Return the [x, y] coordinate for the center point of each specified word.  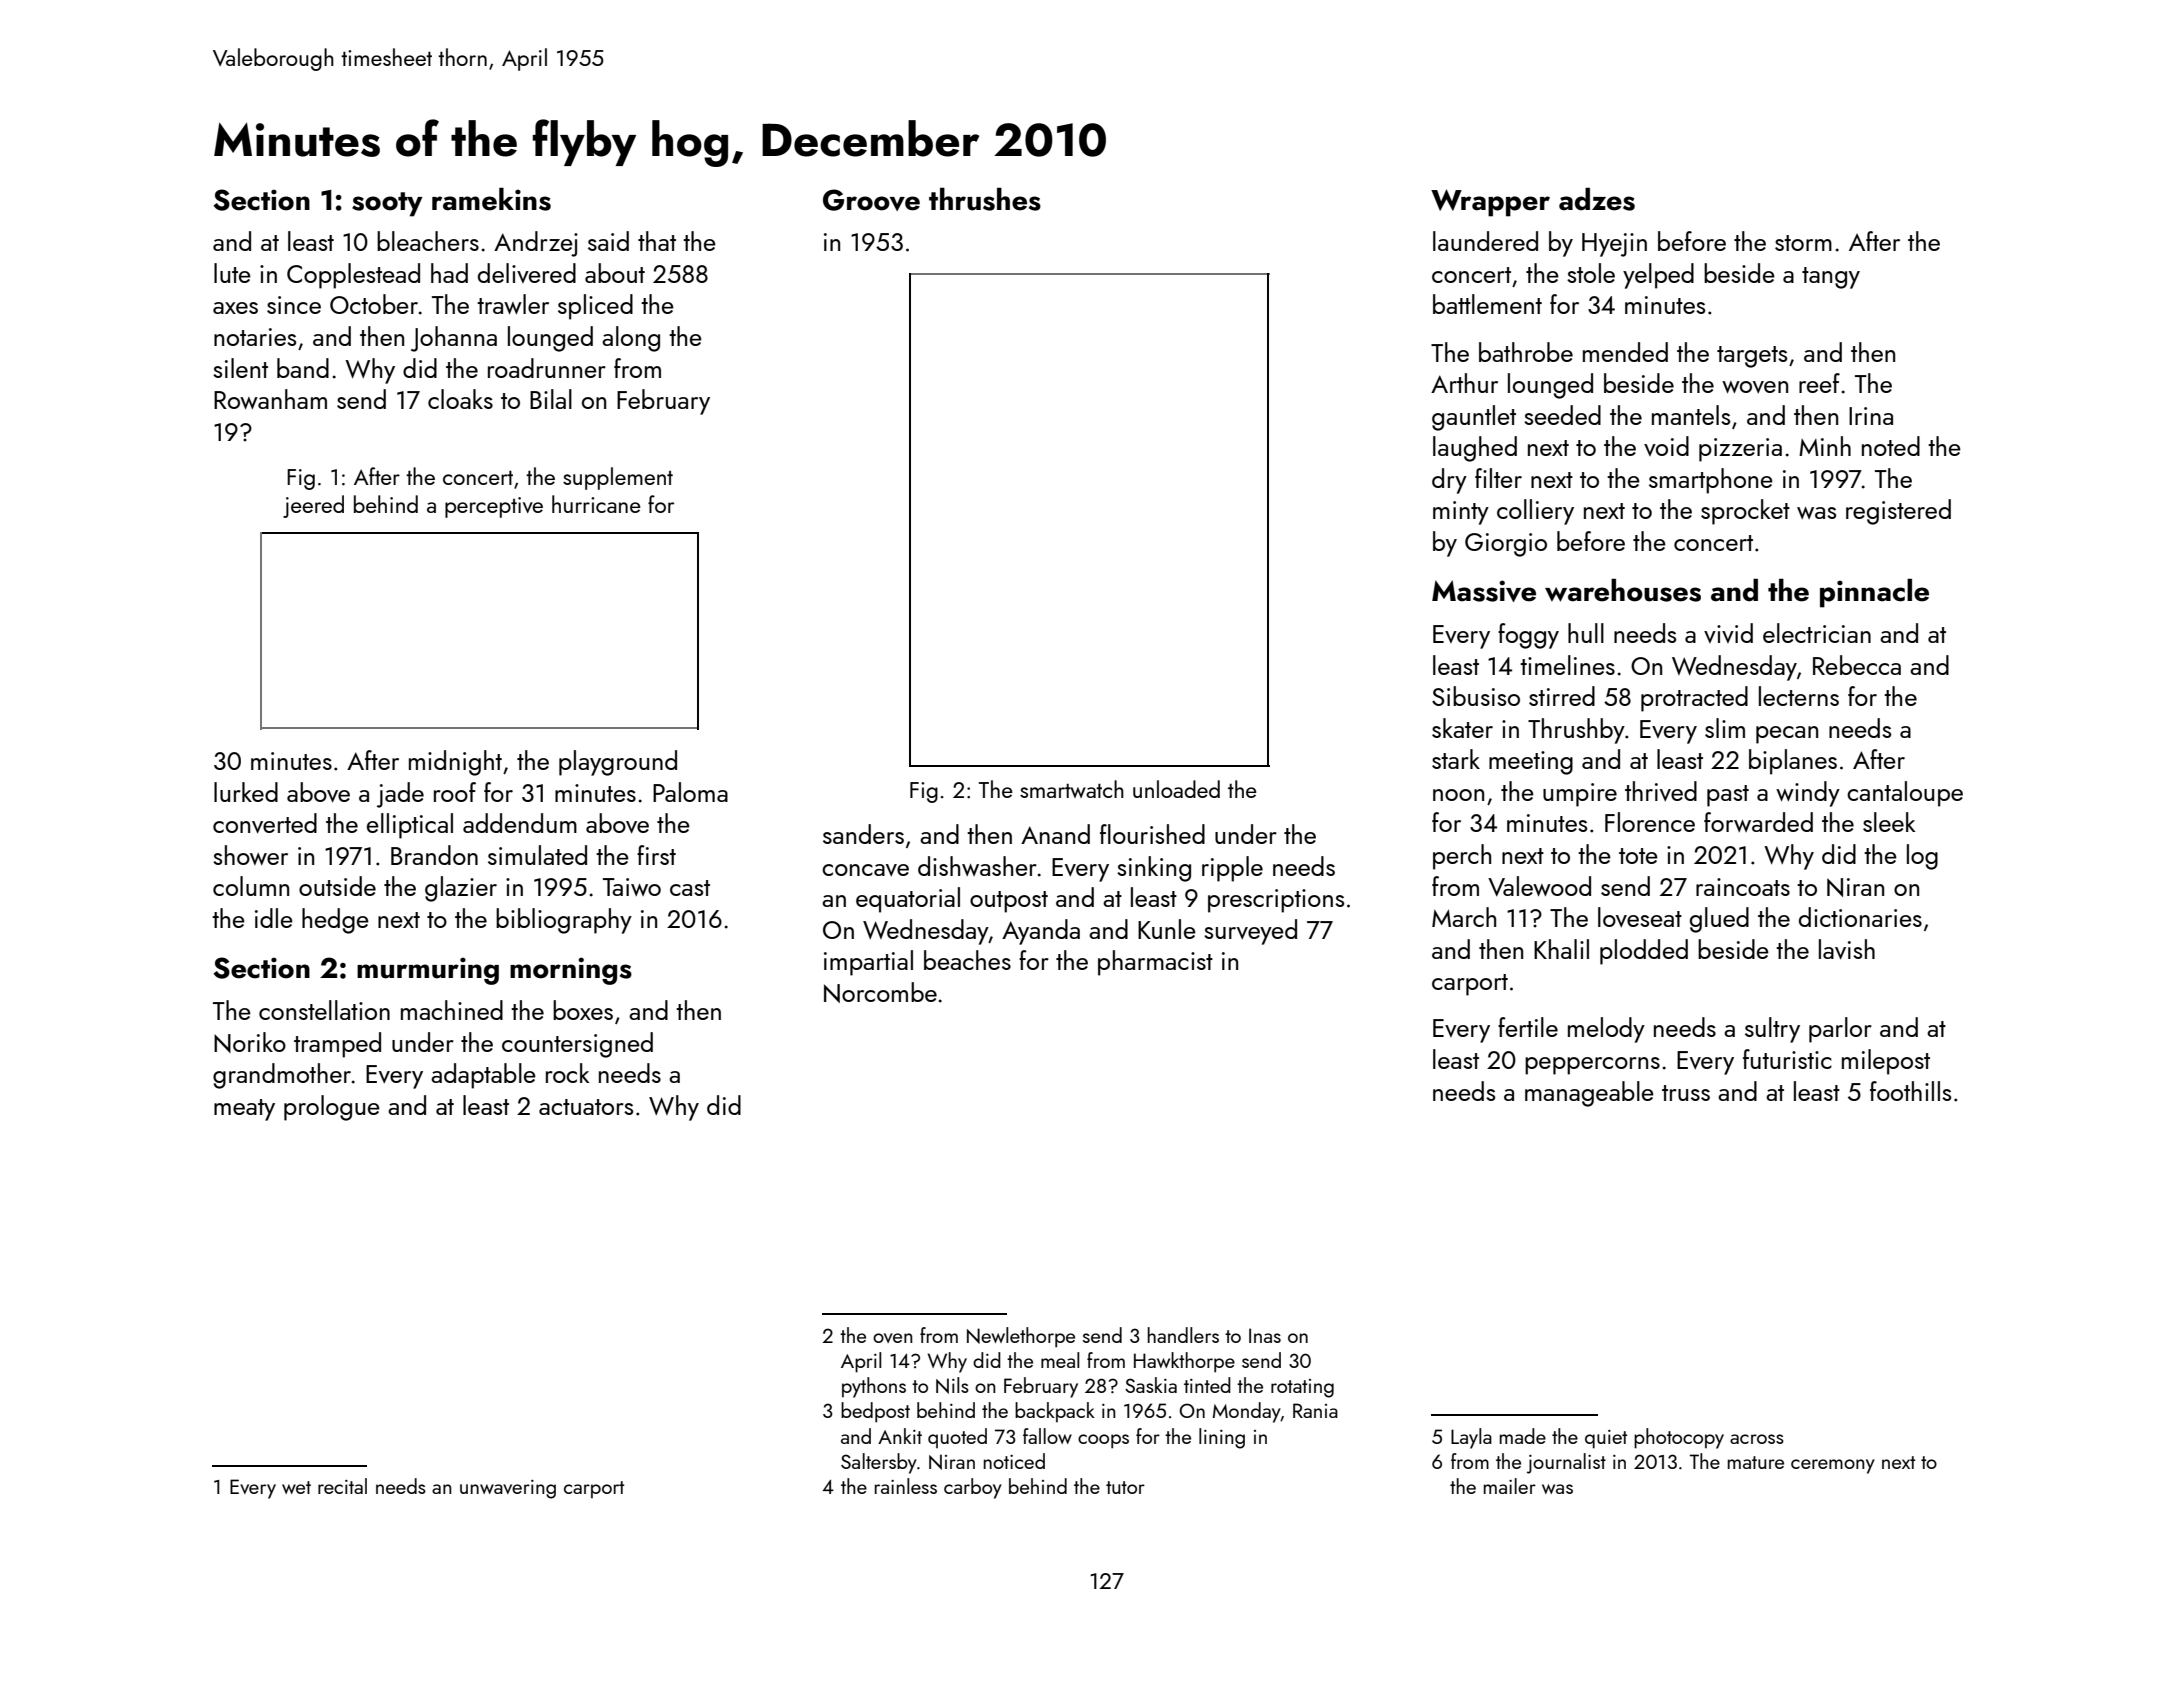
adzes [1597, 199]
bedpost [875, 1412]
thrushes [985, 199]
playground [618, 763]
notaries [255, 337]
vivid [1728, 633]
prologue [332, 1108]
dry [1449, 481]
